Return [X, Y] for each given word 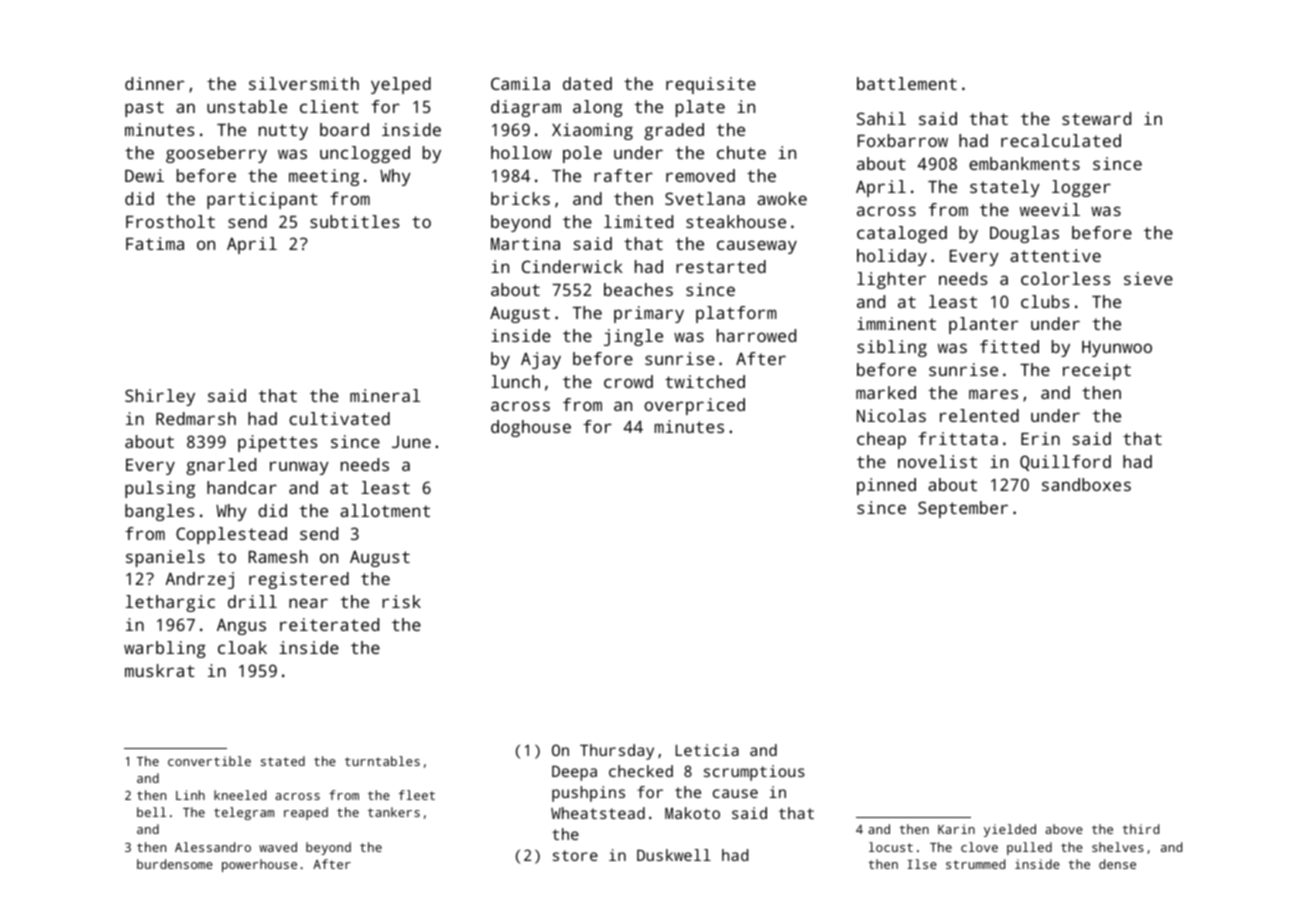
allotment [385, 510]
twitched [705, 381]
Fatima [155, 243]
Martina [525, 243]
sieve [1148, 278]
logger [1081, 188]
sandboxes [1086, 484]
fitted [1009, 346]
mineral [385, 395]
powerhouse [259, 865]
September [963, 509]
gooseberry [216, 154]
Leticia [707, 750]
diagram [526, 108]
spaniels [165, 558]
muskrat [160, 670]
